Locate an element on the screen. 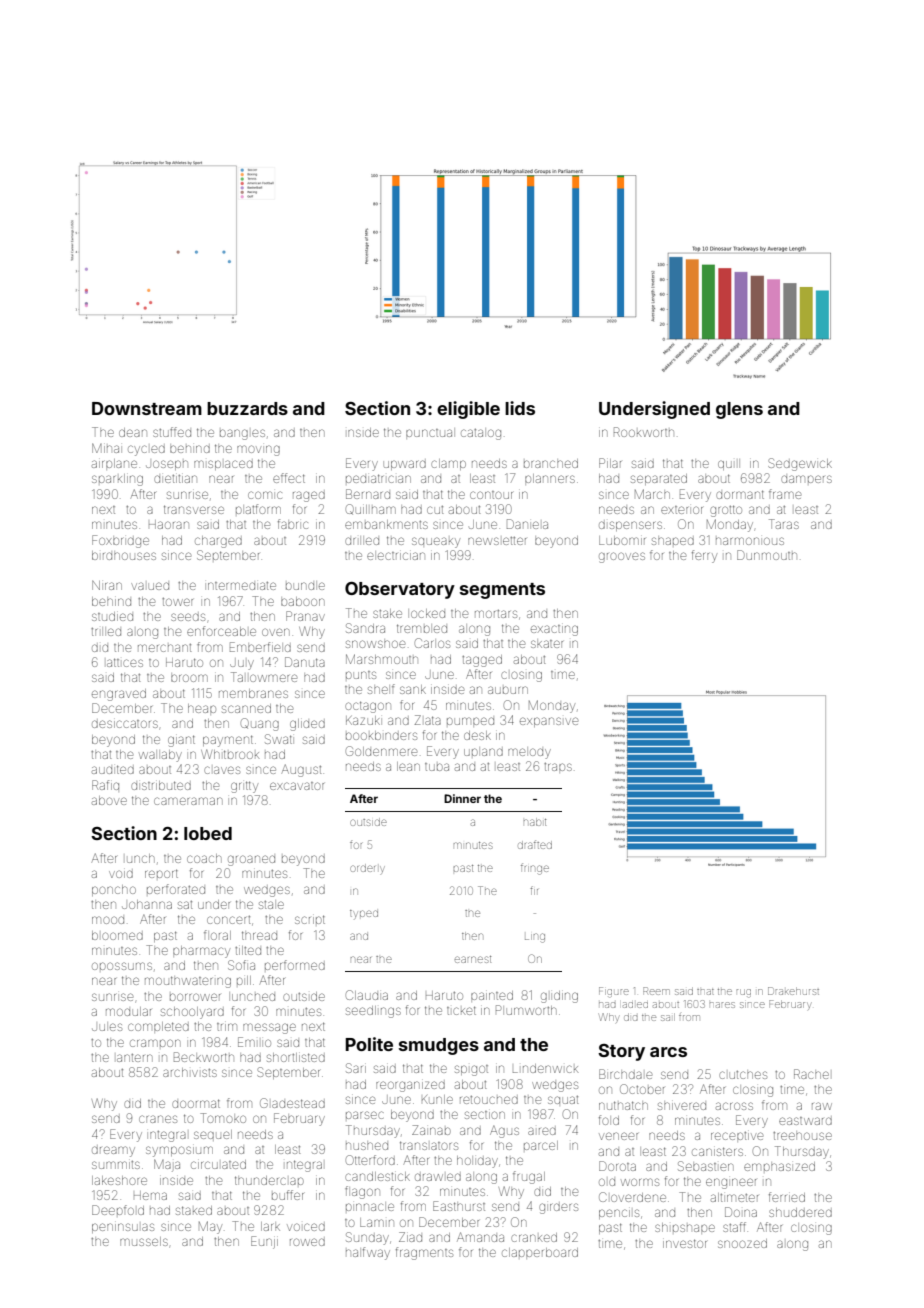  Eunji is located at coordinates (264, 1242).
